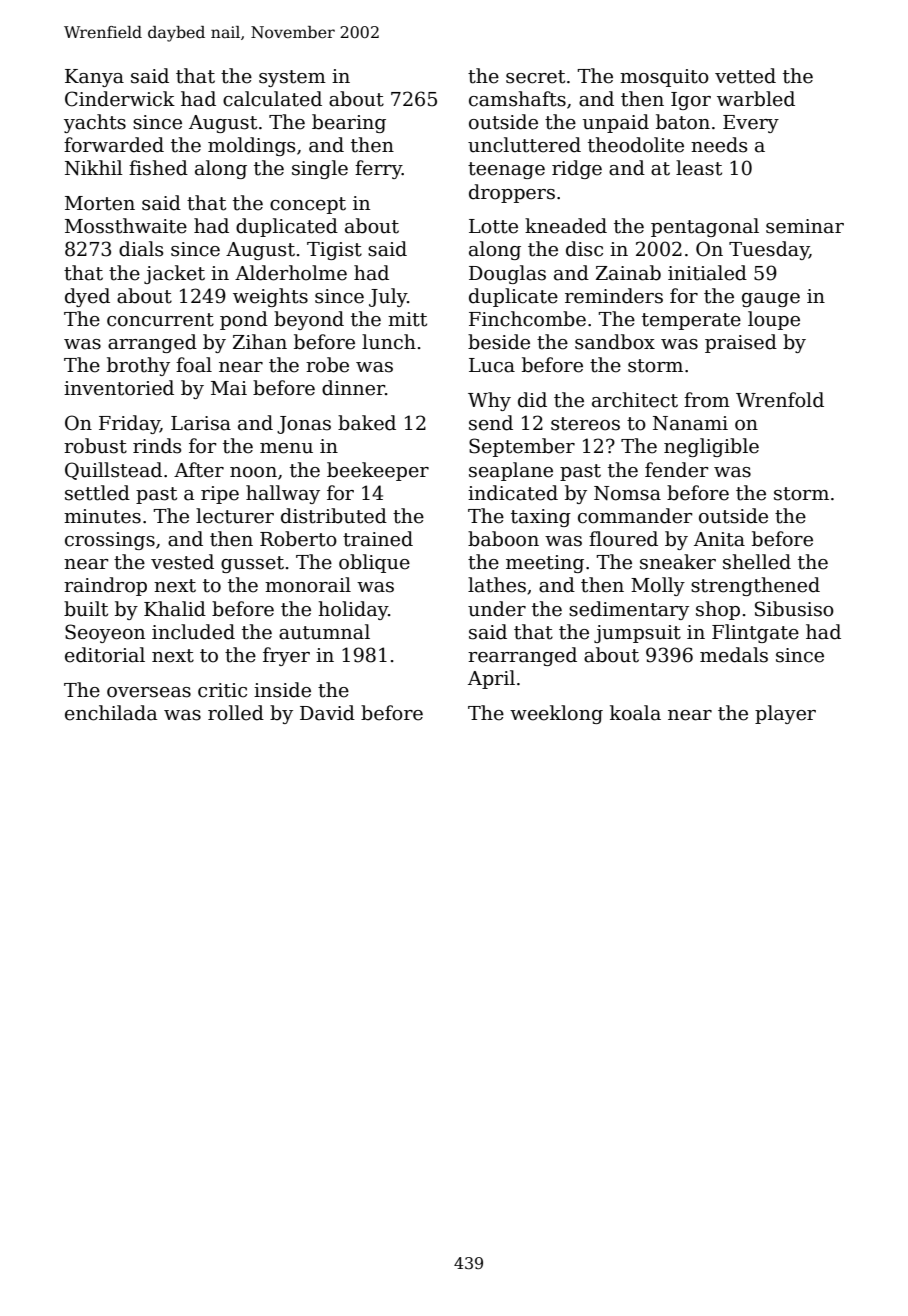 The height and width of the screenshot is (1316, 908). Describe the element at coordinates (407, 319) in the screenshot. I see `mitt` at that location.
